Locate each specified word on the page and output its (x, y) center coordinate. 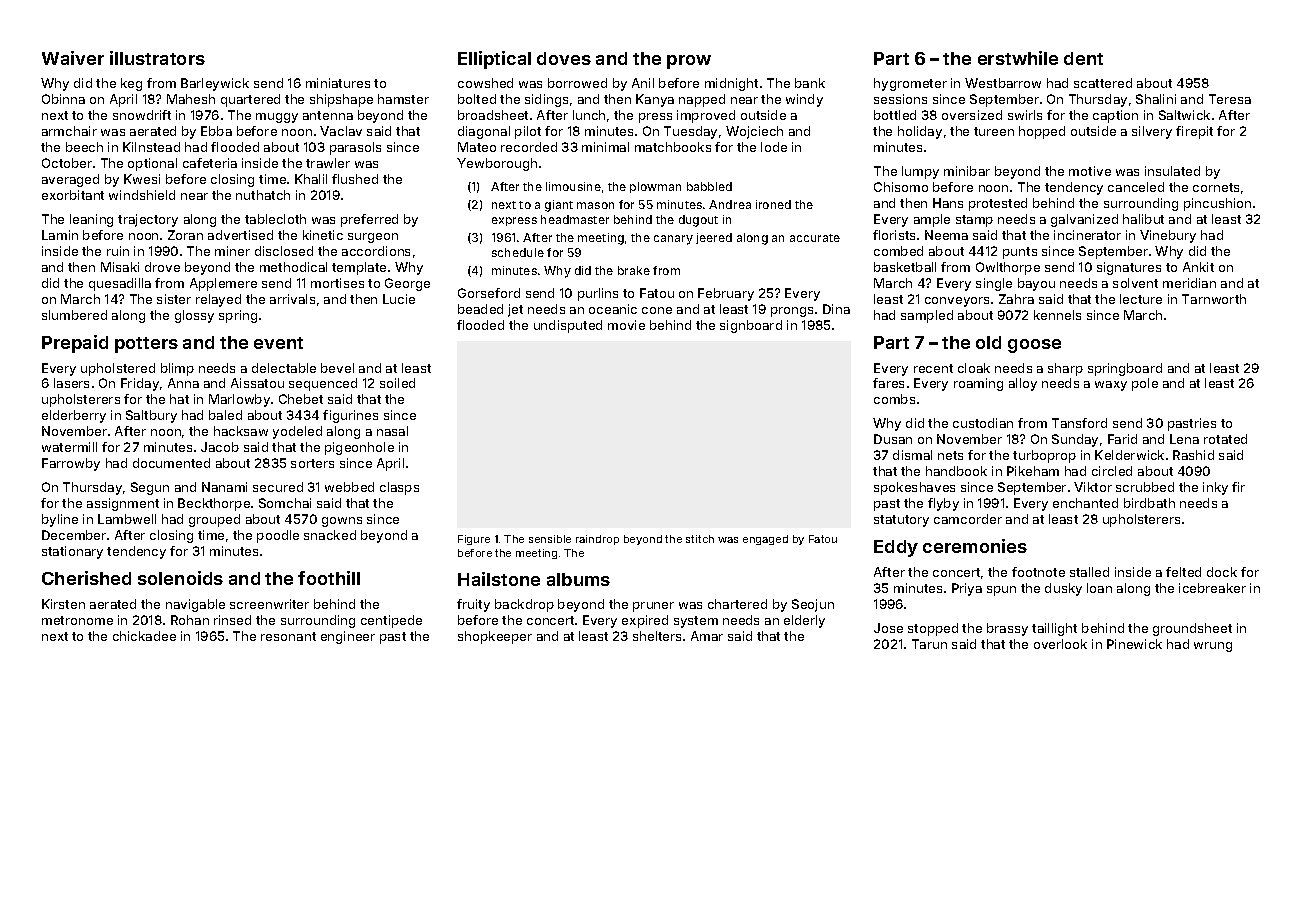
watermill (69, 447)
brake (634, 270)
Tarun (929, 644)
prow (689, 62)
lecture (1141, 299)
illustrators (157, 58)
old (988, 342)
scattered (1103, 83)
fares (888, 383)
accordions (376, 251)
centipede (391, 621)
